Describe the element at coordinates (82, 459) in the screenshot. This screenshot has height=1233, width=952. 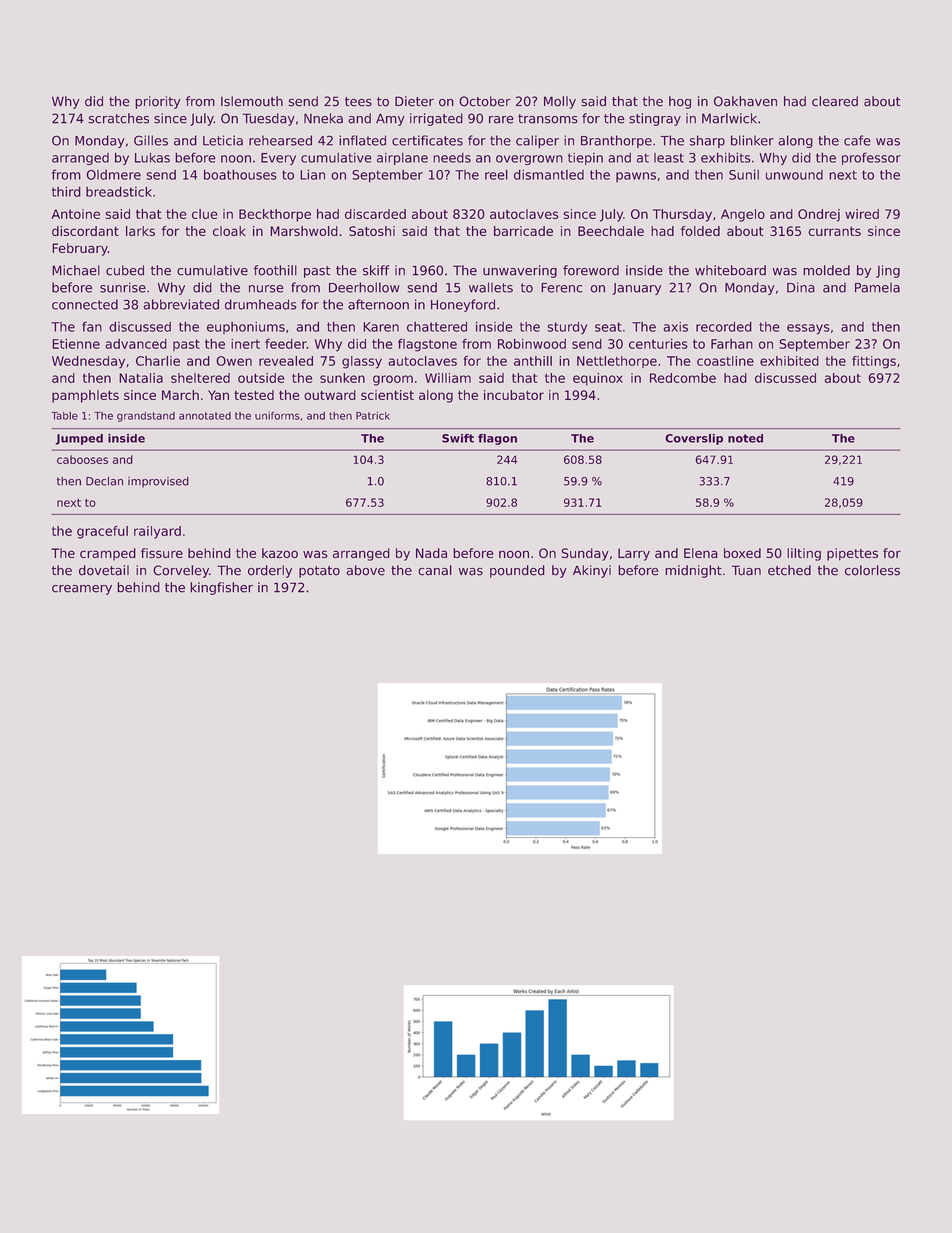
I see `cabooses` at that location.
